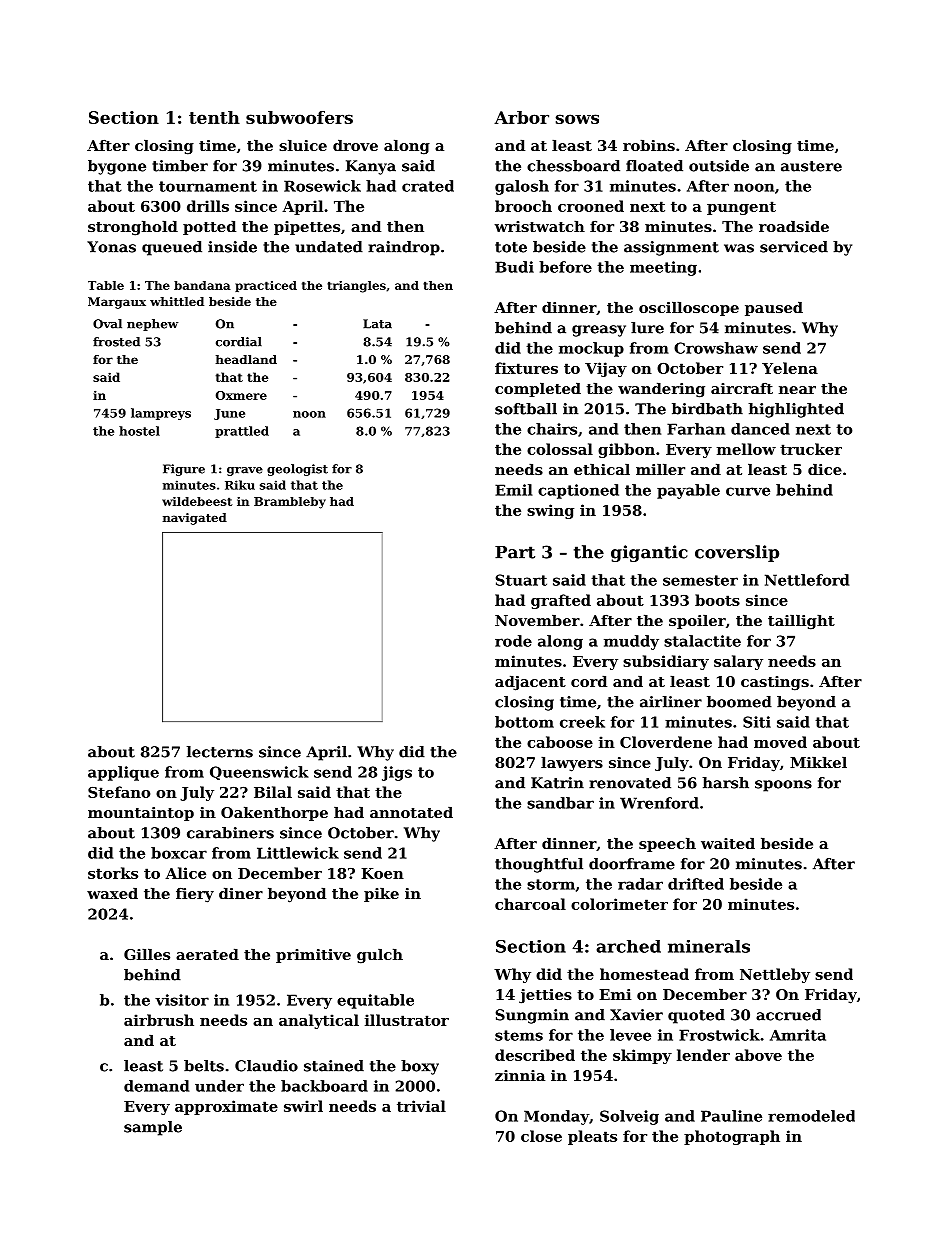 This screenshot has width=952, height=1233. I want to click on speech, so click(667, 845).
